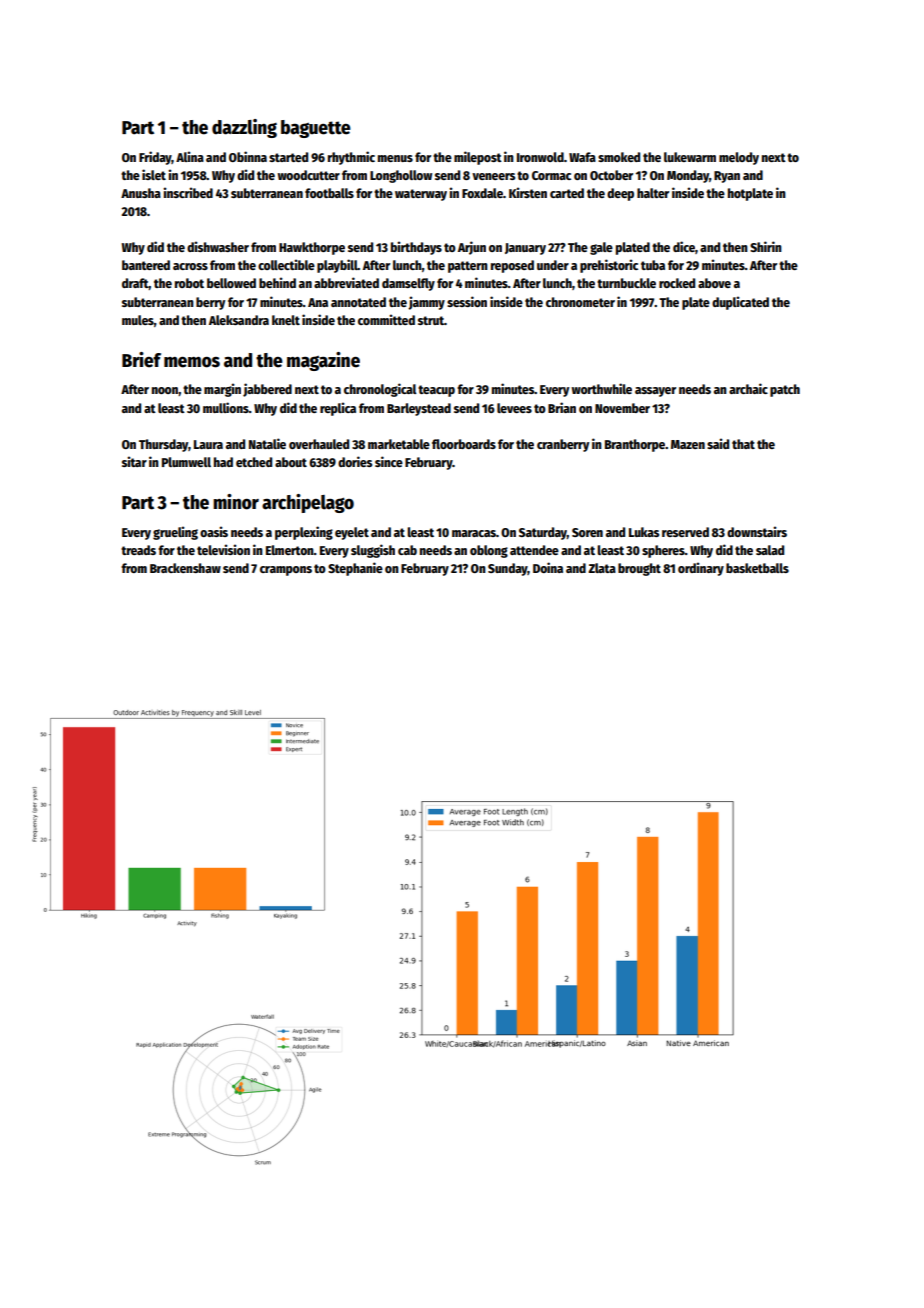 The image size is (924, 1308). What do you see at coordinates (685, 532) in the screenshot?
I see `reserved` at bounding box center [685, 532].
